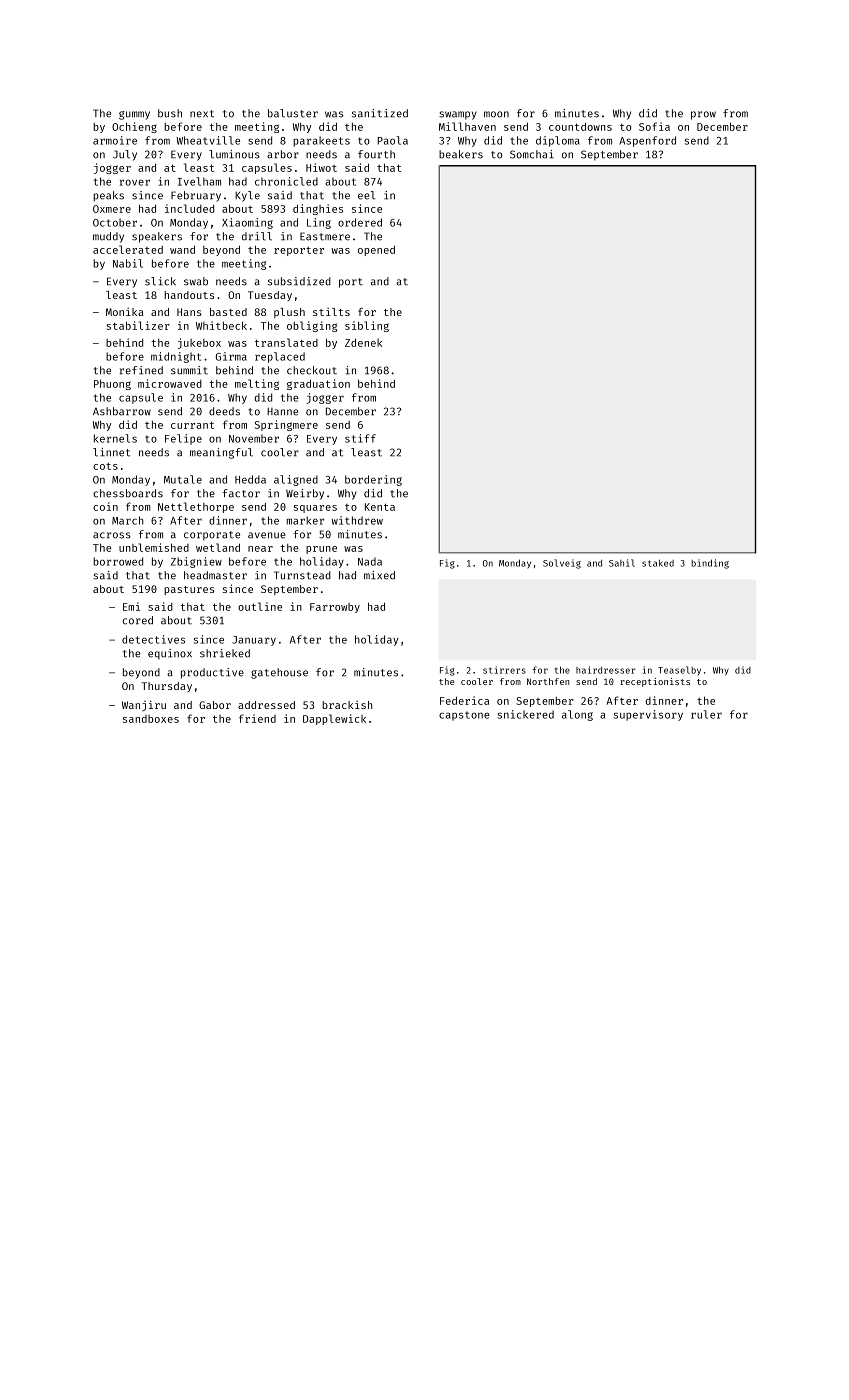 The width and height of the page is (849, 1400). Describe the element at coordinates (658, 563) in the page. I see `staked` at that location.
